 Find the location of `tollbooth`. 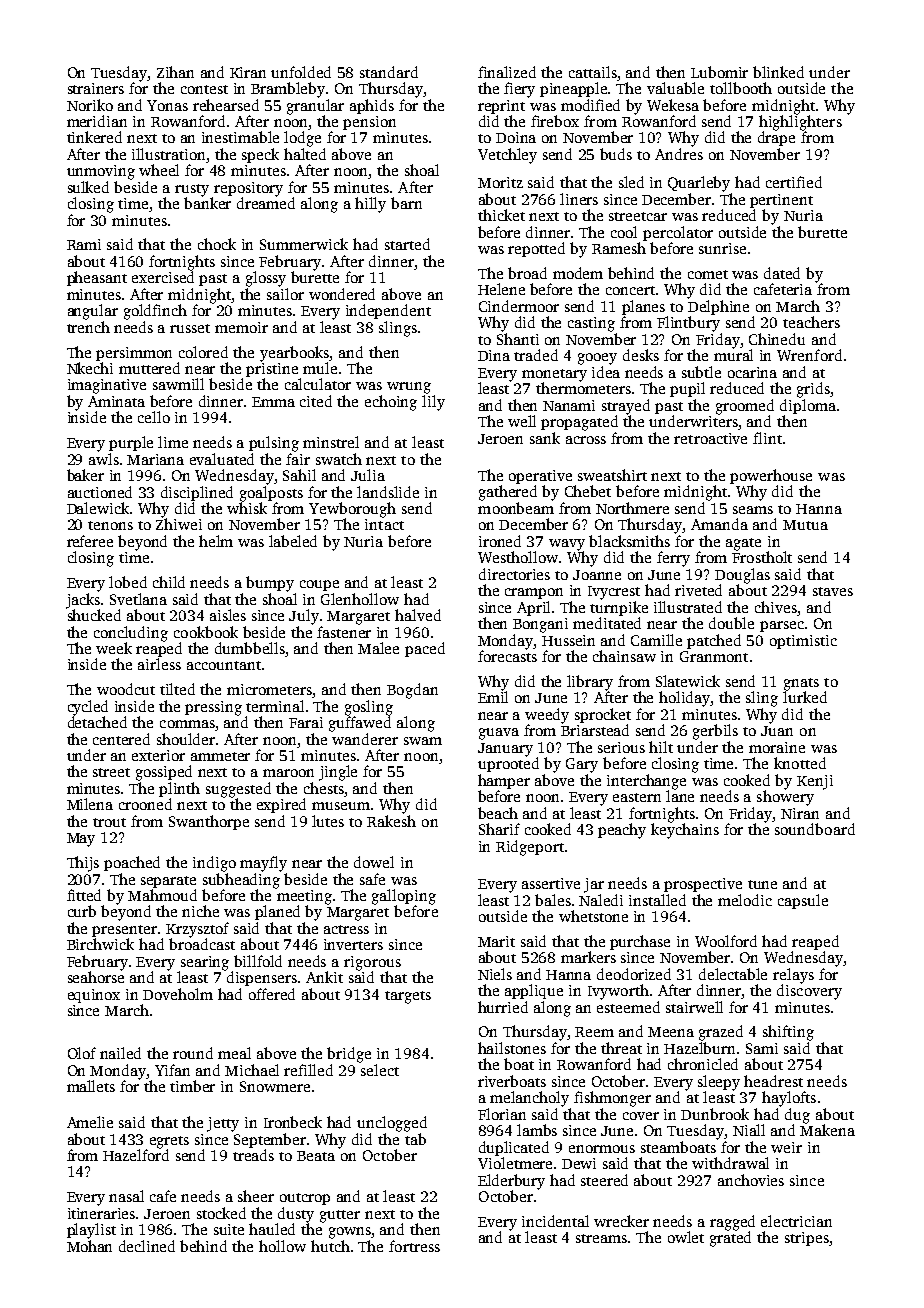

tollbooth is located at coordinates (741, 88).
